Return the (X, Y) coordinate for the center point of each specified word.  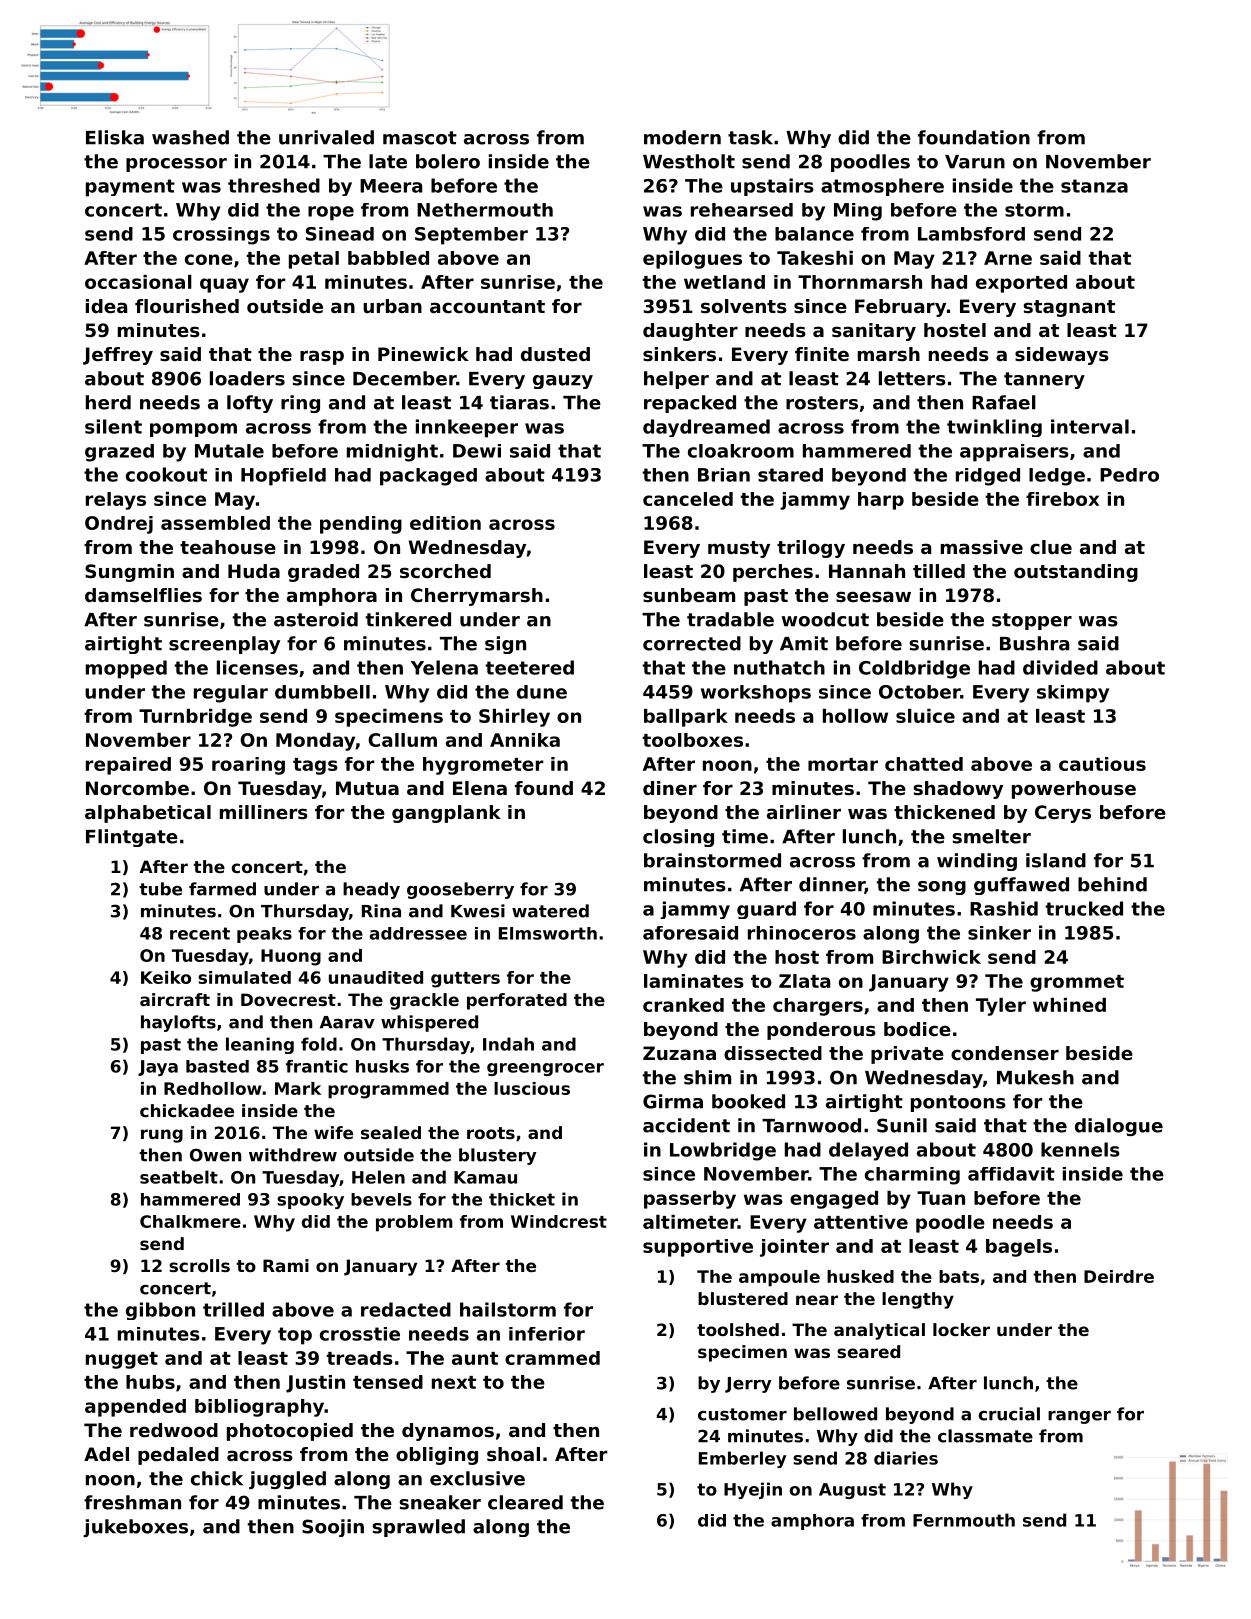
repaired (128, 766)
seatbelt (179, 1177)
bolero (448, 161)
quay (224, 285)
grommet (1077, 983)
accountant (487, 306)
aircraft (175, 999)
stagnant (1069, 308)
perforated (517, 1001)
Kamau (485, 1177)
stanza (1094, 186)
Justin (315, 1384)
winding (977, 862)
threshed (274, 185)
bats (959, 1276)
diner (670, 788)
